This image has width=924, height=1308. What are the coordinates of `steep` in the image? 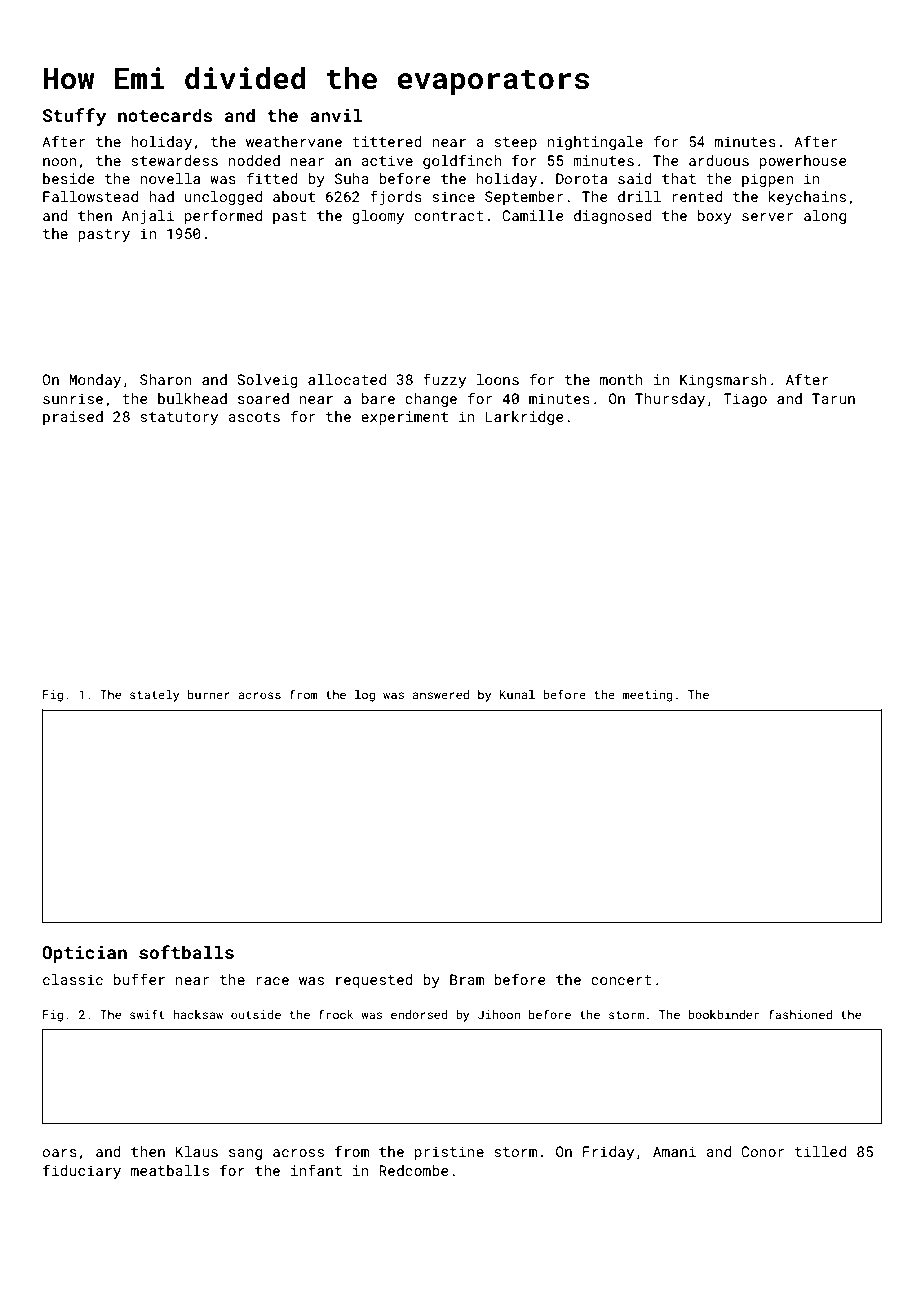 It's located at (515, 143).
